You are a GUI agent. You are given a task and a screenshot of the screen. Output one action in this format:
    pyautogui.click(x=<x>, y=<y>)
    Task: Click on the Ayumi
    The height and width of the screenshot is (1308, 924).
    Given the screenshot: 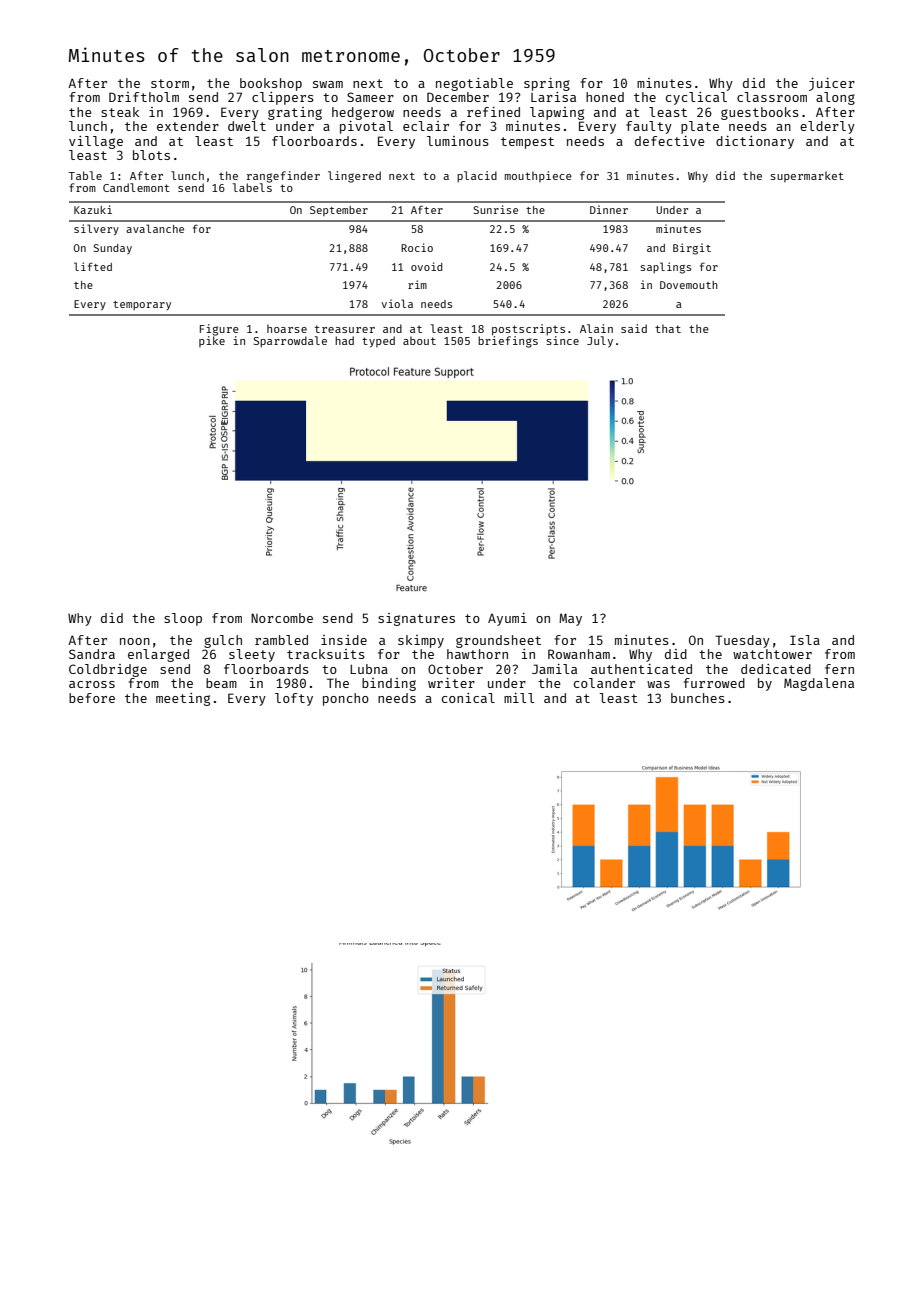 What is the action you would take?
    pyautogui.click(x=507, y=619)
